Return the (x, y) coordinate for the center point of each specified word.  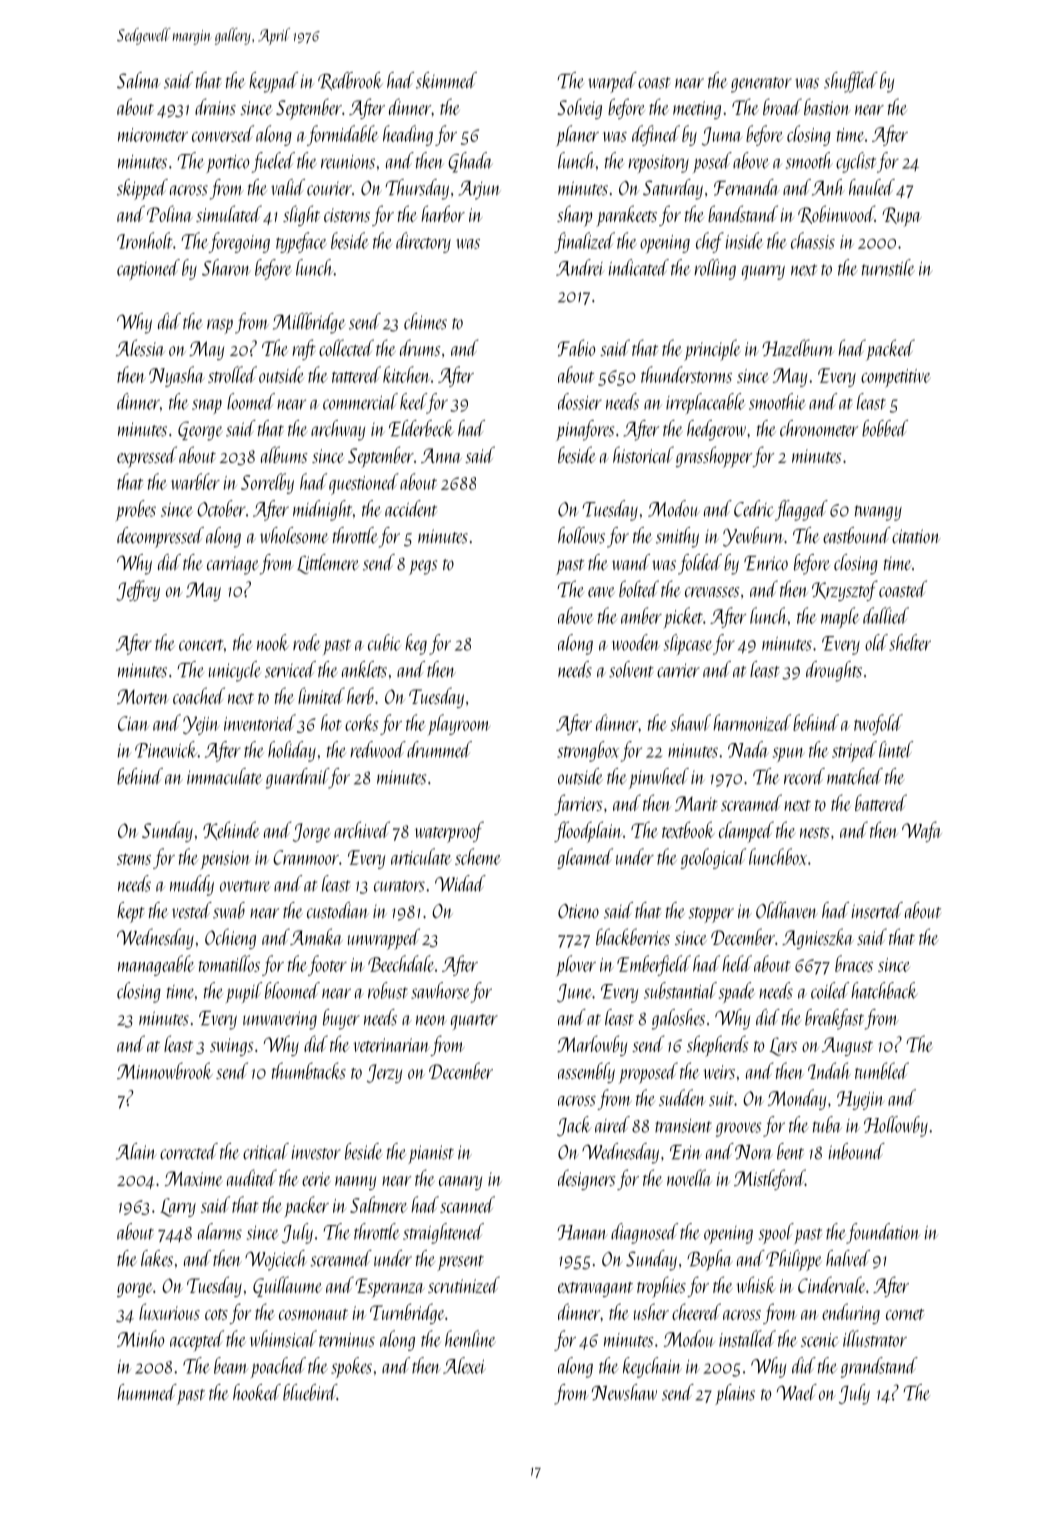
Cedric (753, 508)
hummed (146, 1392)
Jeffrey (138, 590)
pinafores (585, 430)
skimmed (446, 80)
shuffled (851, 82)
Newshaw (624, 1392)
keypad (273, 82)
